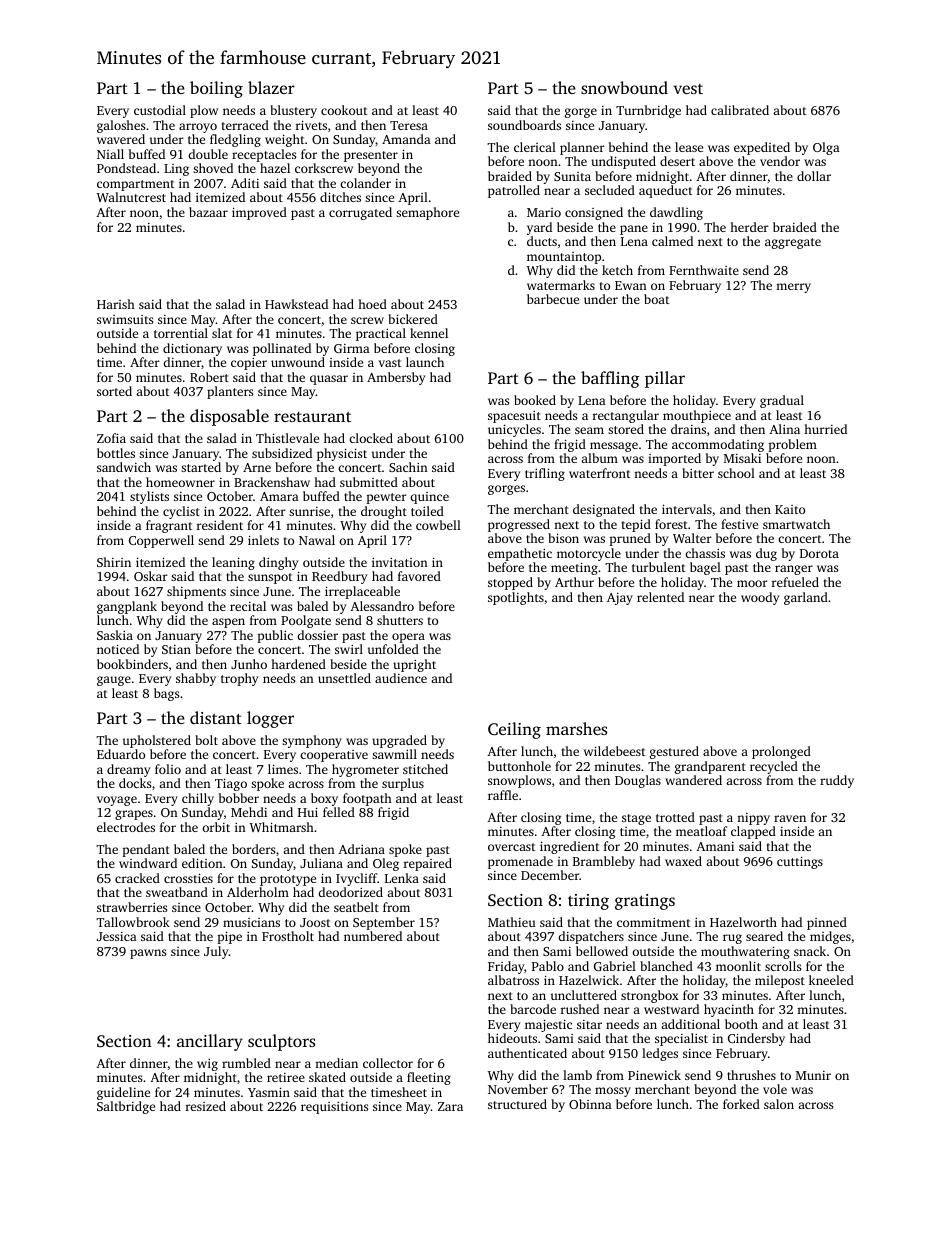 The image size is (952, 1233). I want to click on dictionary, so click(192, 349).
